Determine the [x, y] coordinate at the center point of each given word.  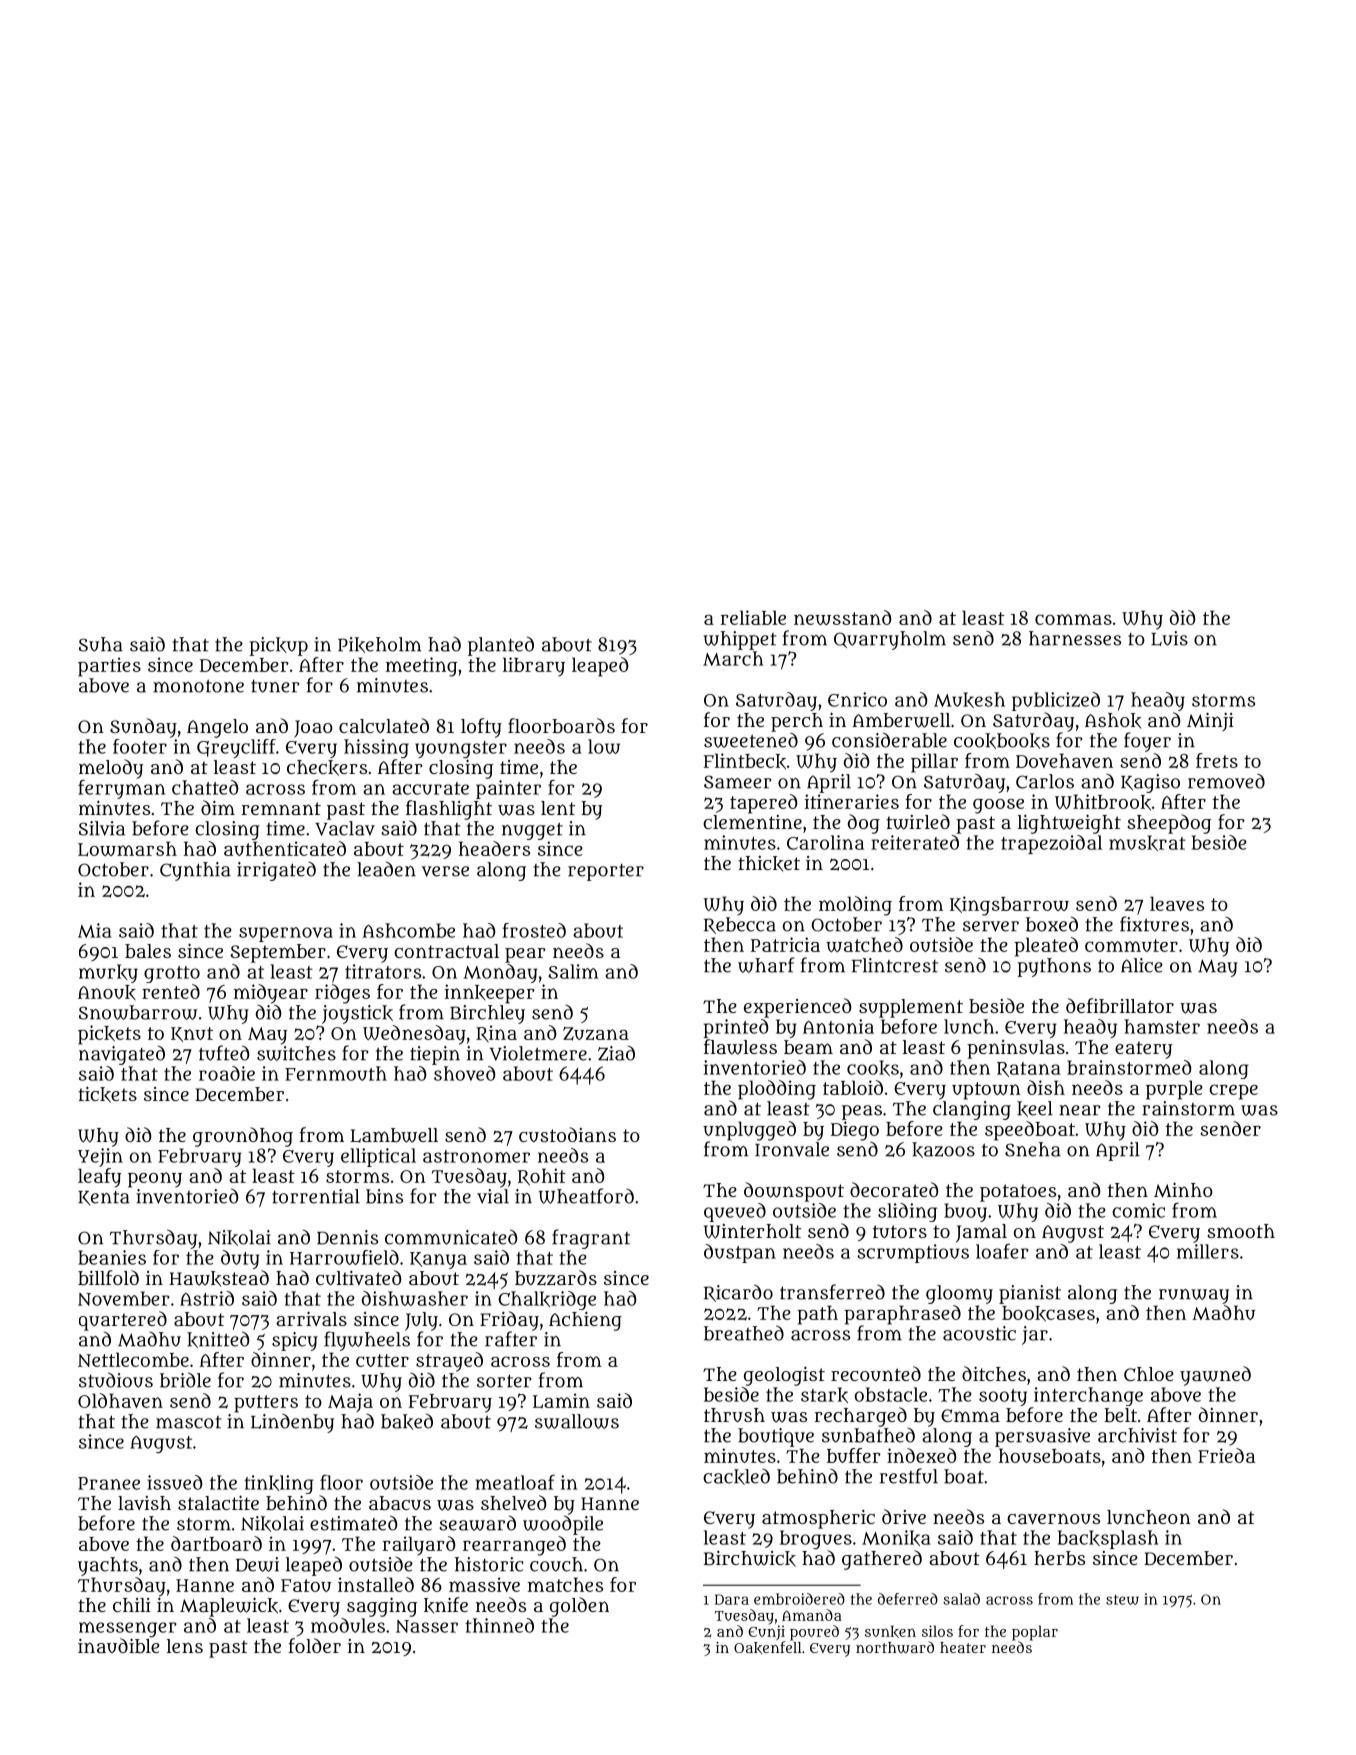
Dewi [257, 1564]
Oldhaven [120, 1400]
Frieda [1226, 1455]
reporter [606, 872]
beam [808, 1047]
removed [1226, 781]
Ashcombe [409, 930]
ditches [994, 1373]
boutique [776, 1437]
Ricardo [738, 1293]
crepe [1233, 1092]
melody [111, 769]
